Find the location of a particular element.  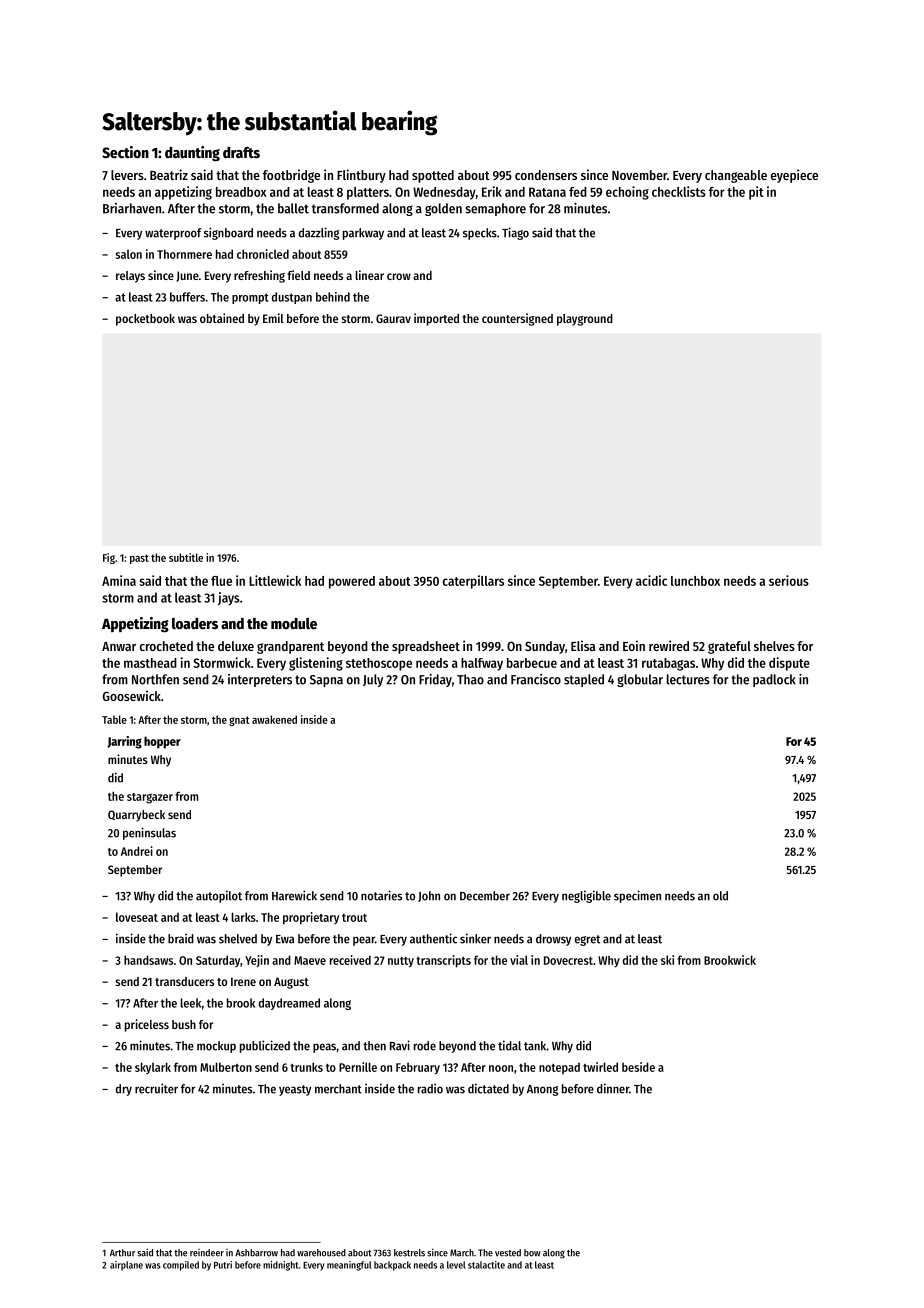

playground is located at coordinates (585, 320).
